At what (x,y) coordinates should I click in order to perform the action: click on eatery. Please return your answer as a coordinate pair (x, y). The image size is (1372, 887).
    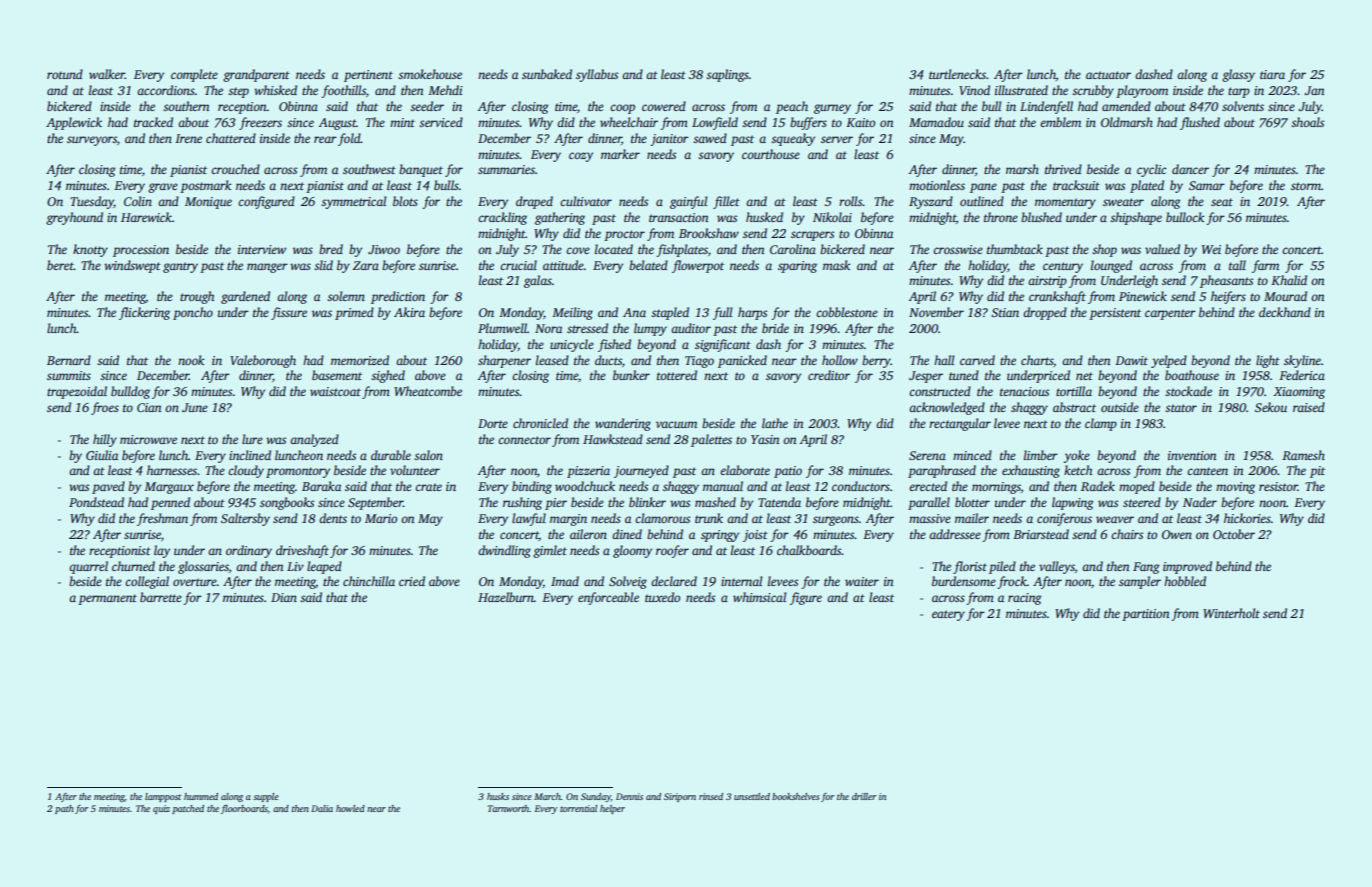
    Looking at the image, I should click on (948, 615).
